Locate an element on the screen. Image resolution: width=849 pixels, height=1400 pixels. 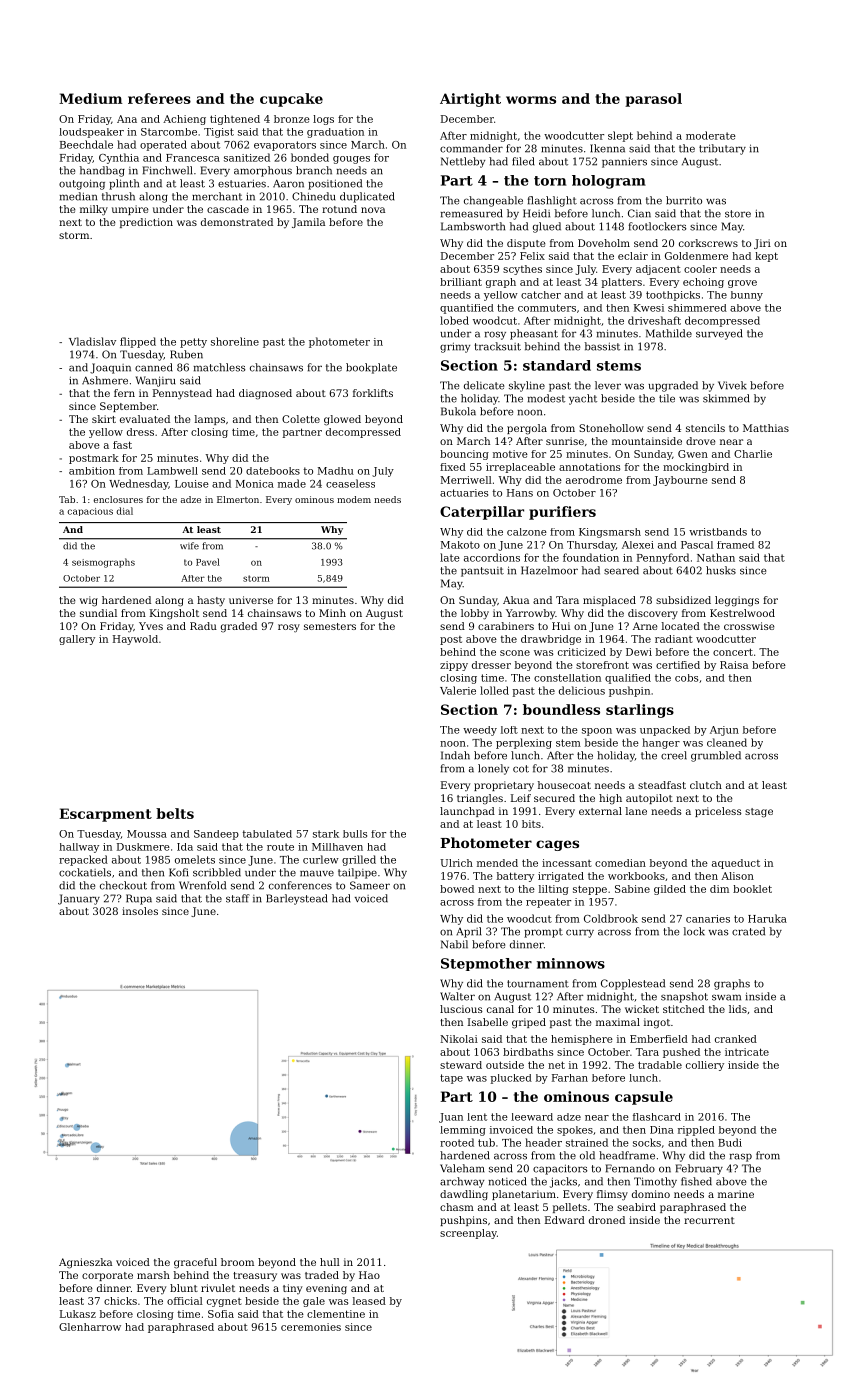
Juan is located at coordinates (451, 1118).
